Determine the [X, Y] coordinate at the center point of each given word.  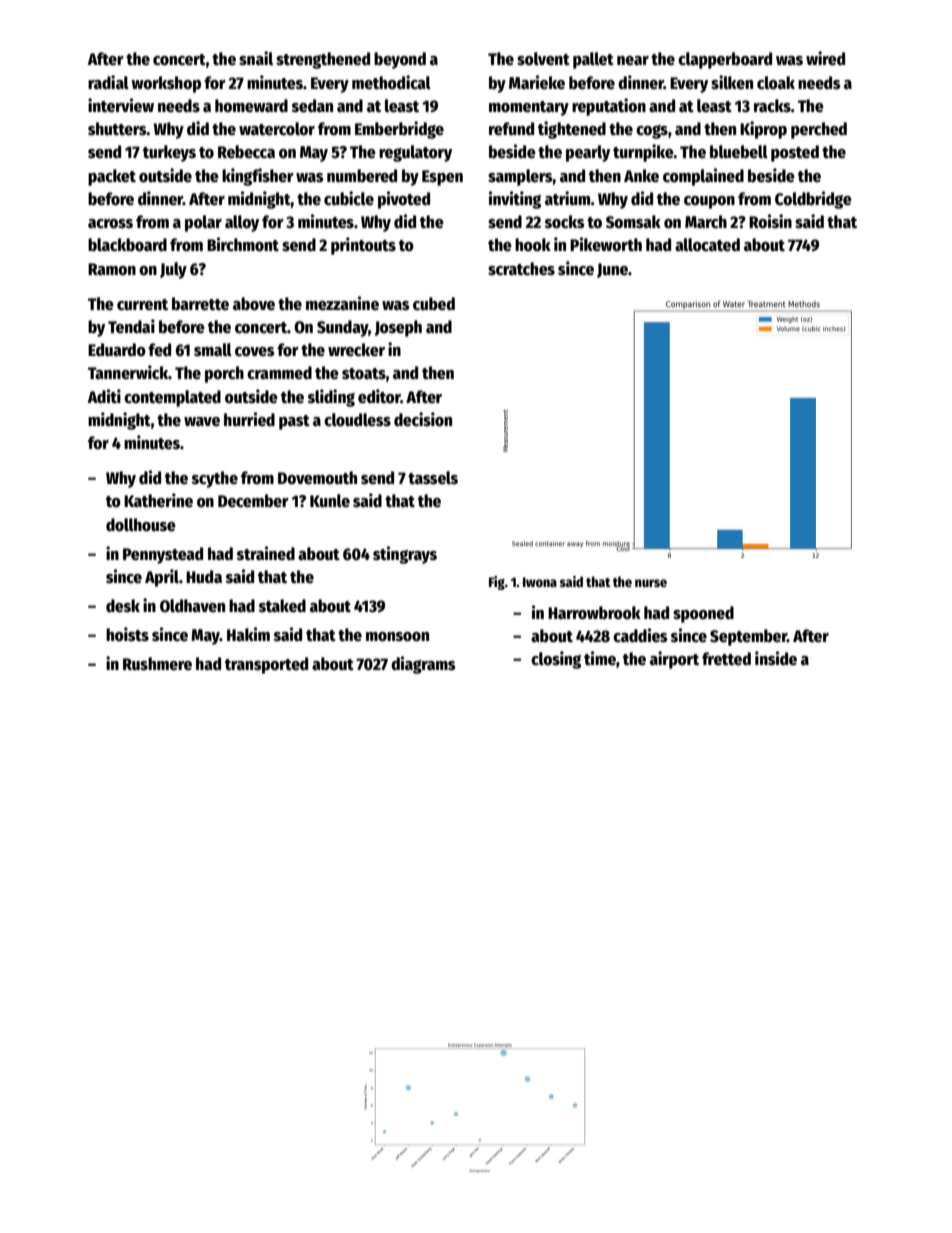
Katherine [158, 500]
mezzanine [342, 303]
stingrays [405, 555]
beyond [400, 60]
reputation [609, 107]
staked [282, 606]
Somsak [633, 222]
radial [108, 82]
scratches [521, 269]
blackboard [127, 245]
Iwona [540, 582]
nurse [651, 583]
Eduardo [117, 350]
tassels [433, 478]
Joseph [398, 328]
